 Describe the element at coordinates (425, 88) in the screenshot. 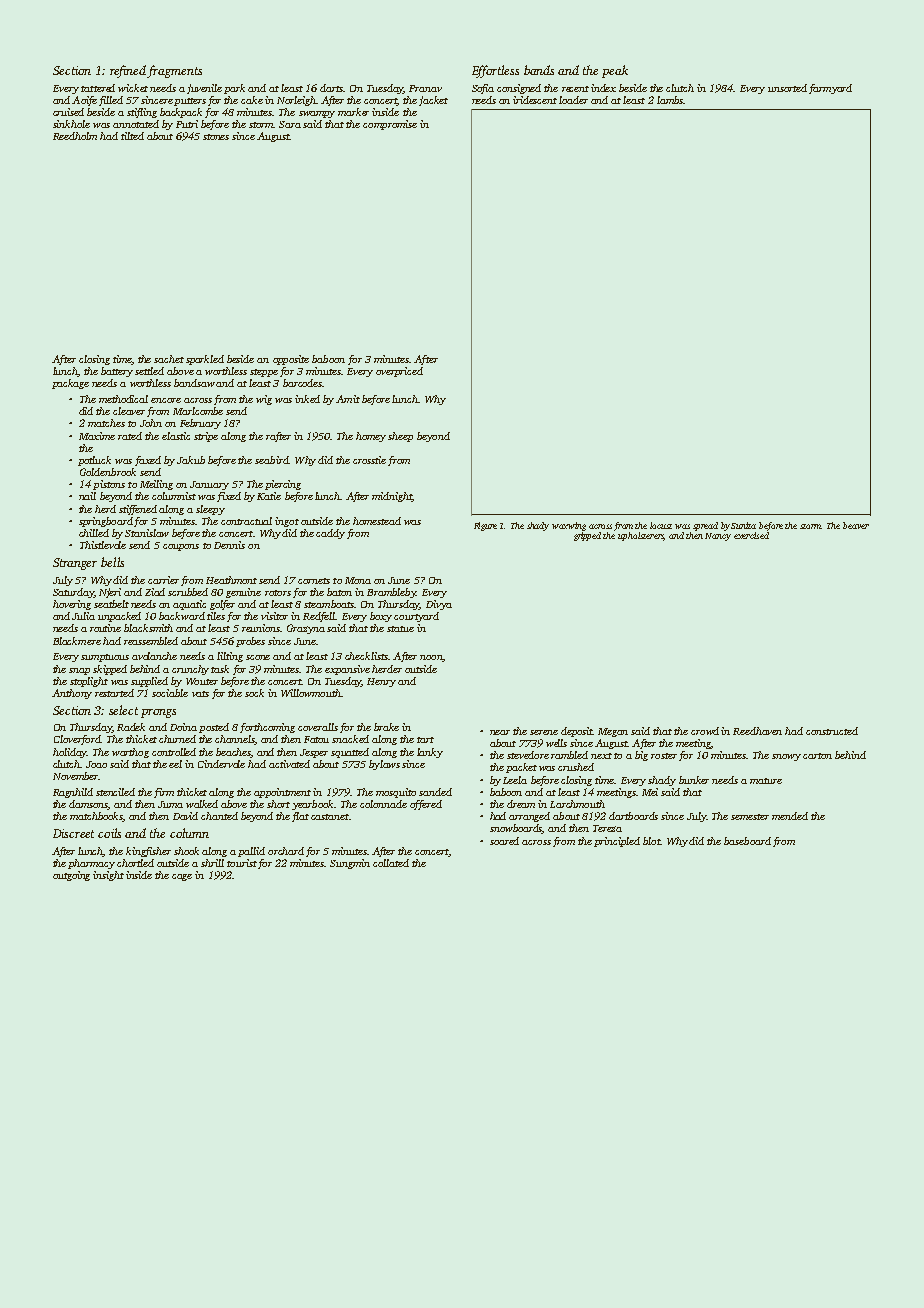

I see `Pranav` at that location.
